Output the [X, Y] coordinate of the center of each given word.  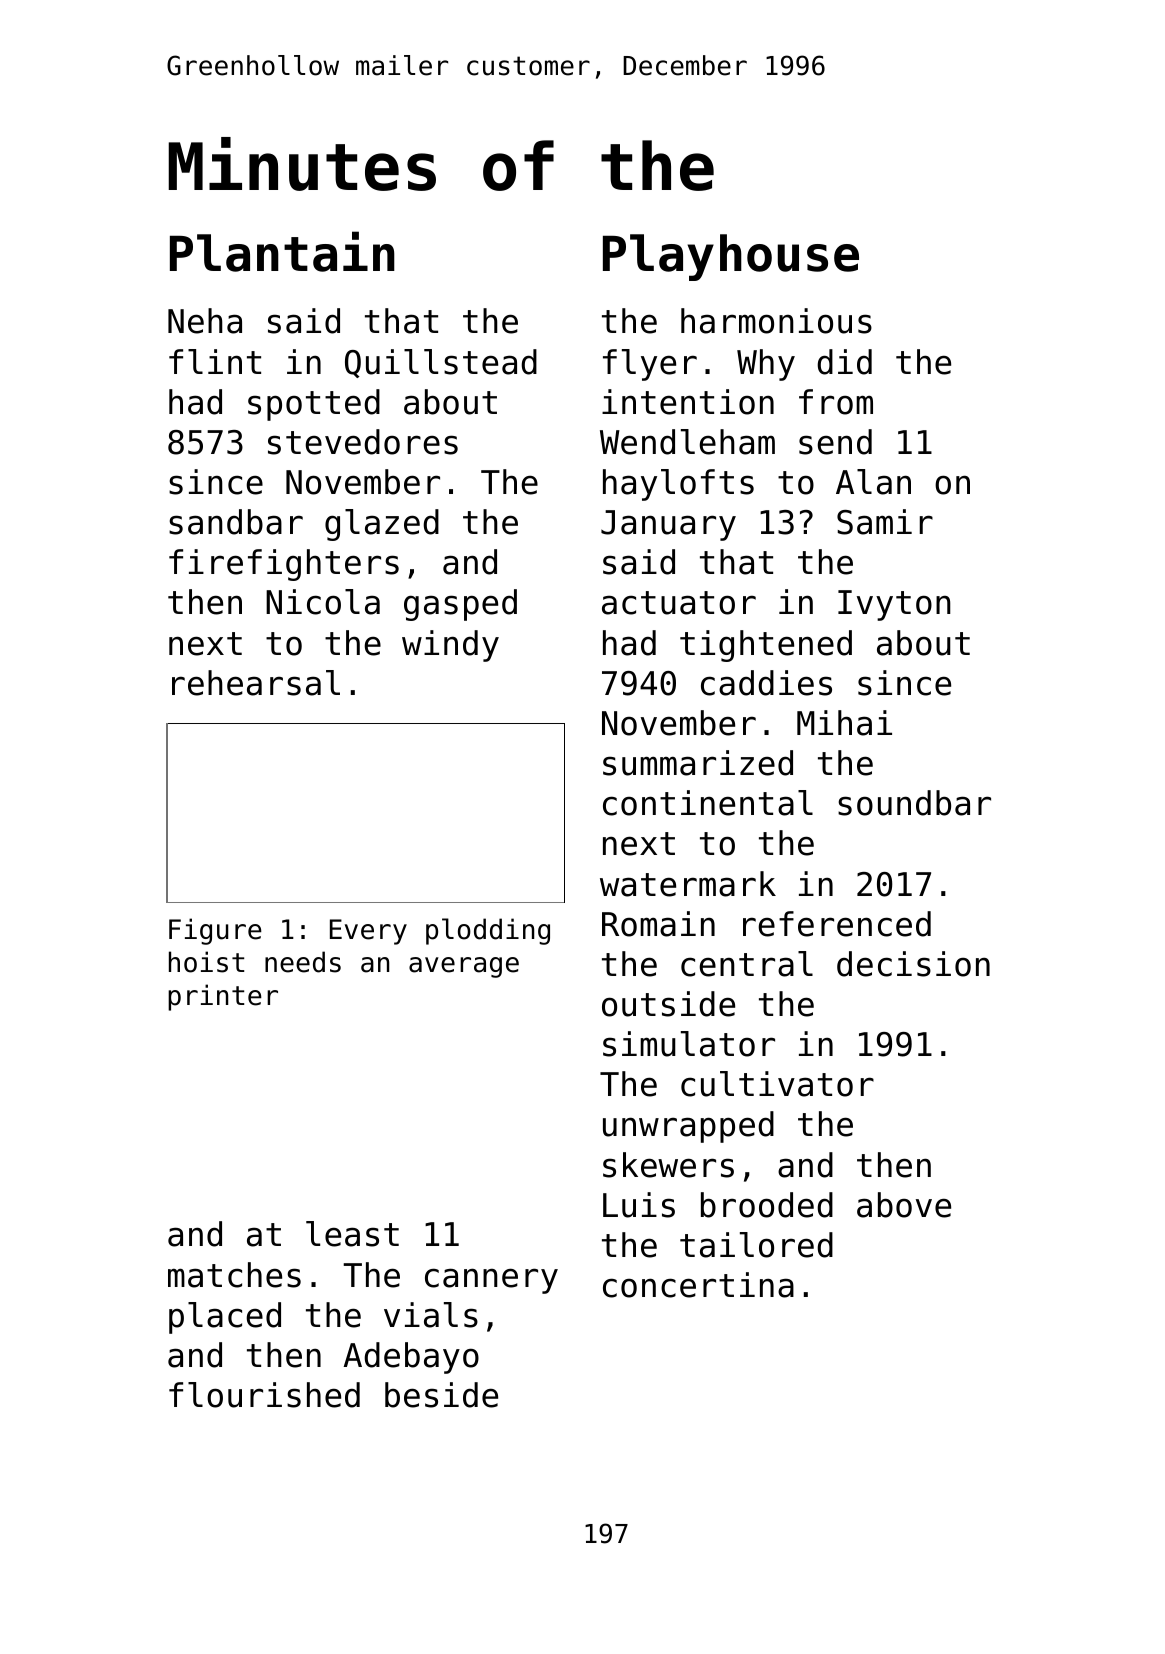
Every [368, 932]
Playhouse [731, 257]
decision [913, 964]
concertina [698, 1285]
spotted [314, 405]
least [352, 1234]
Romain [658, 924]
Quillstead [441, 363]
